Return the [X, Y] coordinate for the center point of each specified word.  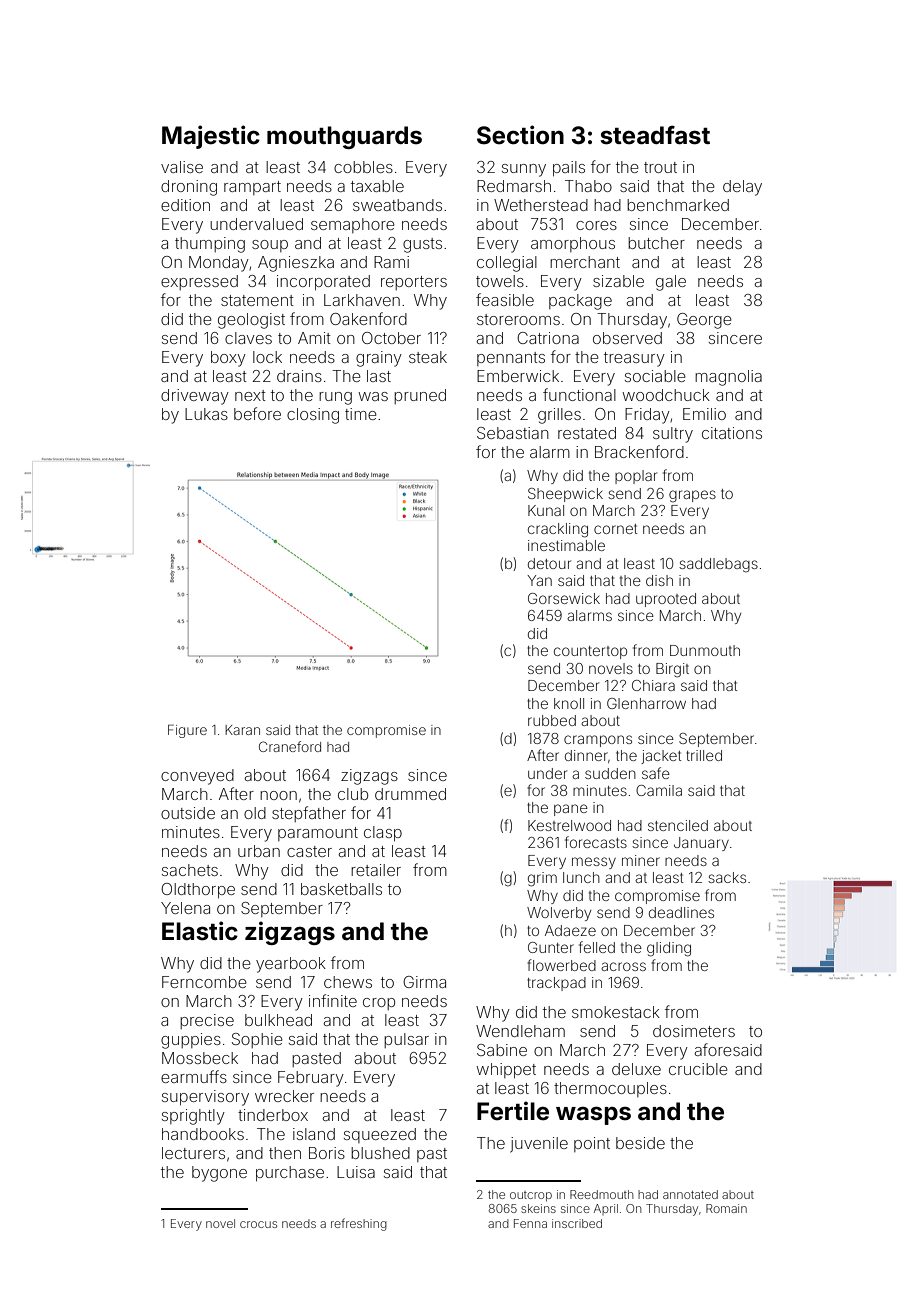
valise [182, 167]
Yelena [185, 908]
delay [742, 188]
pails [569, 168]
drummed [410, 794]
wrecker [284, 1096]
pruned [420, 396]
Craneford [290, 746]
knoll [569, 703]
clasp [383, 833]
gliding [669, 949]
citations [732, 433]
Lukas [206, 414]
